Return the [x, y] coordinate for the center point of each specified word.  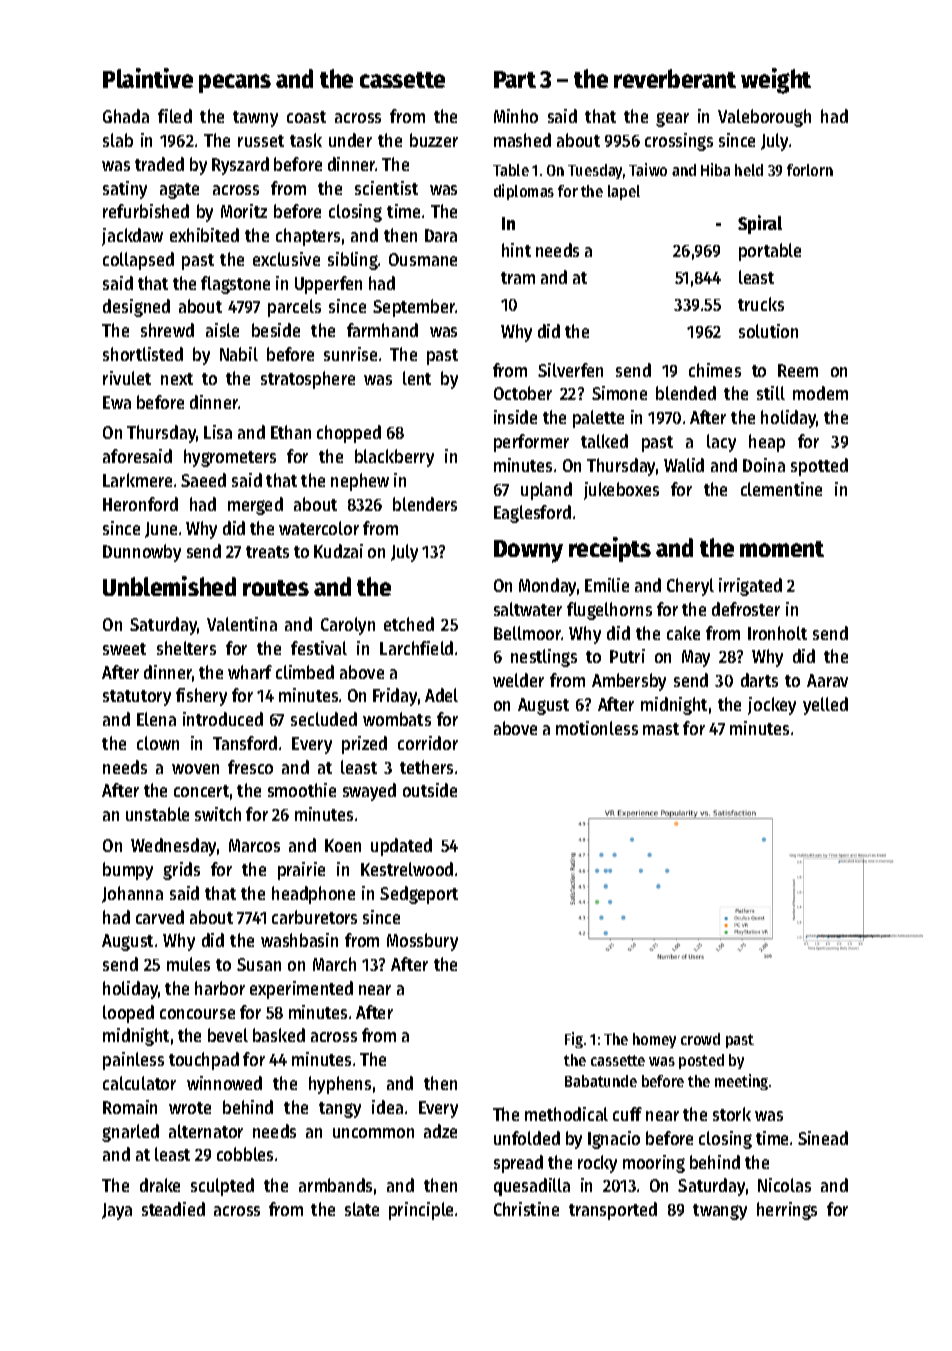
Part [515, 79]
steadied [173, 1209]
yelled [825, 706]
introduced [223, 719]
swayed [369, 792]
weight [776, 81]
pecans [235, 83]
